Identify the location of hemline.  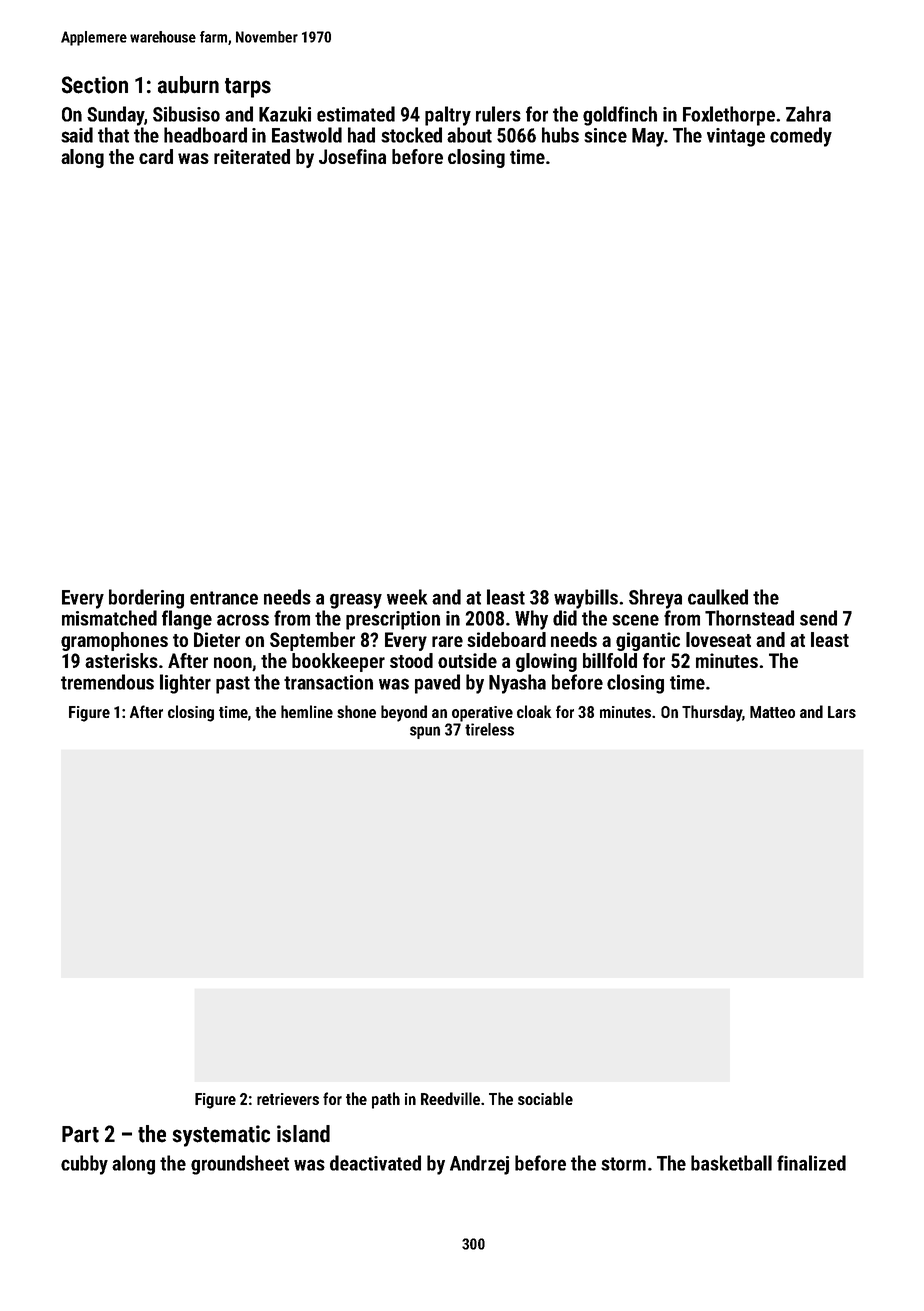
(307, 711).
